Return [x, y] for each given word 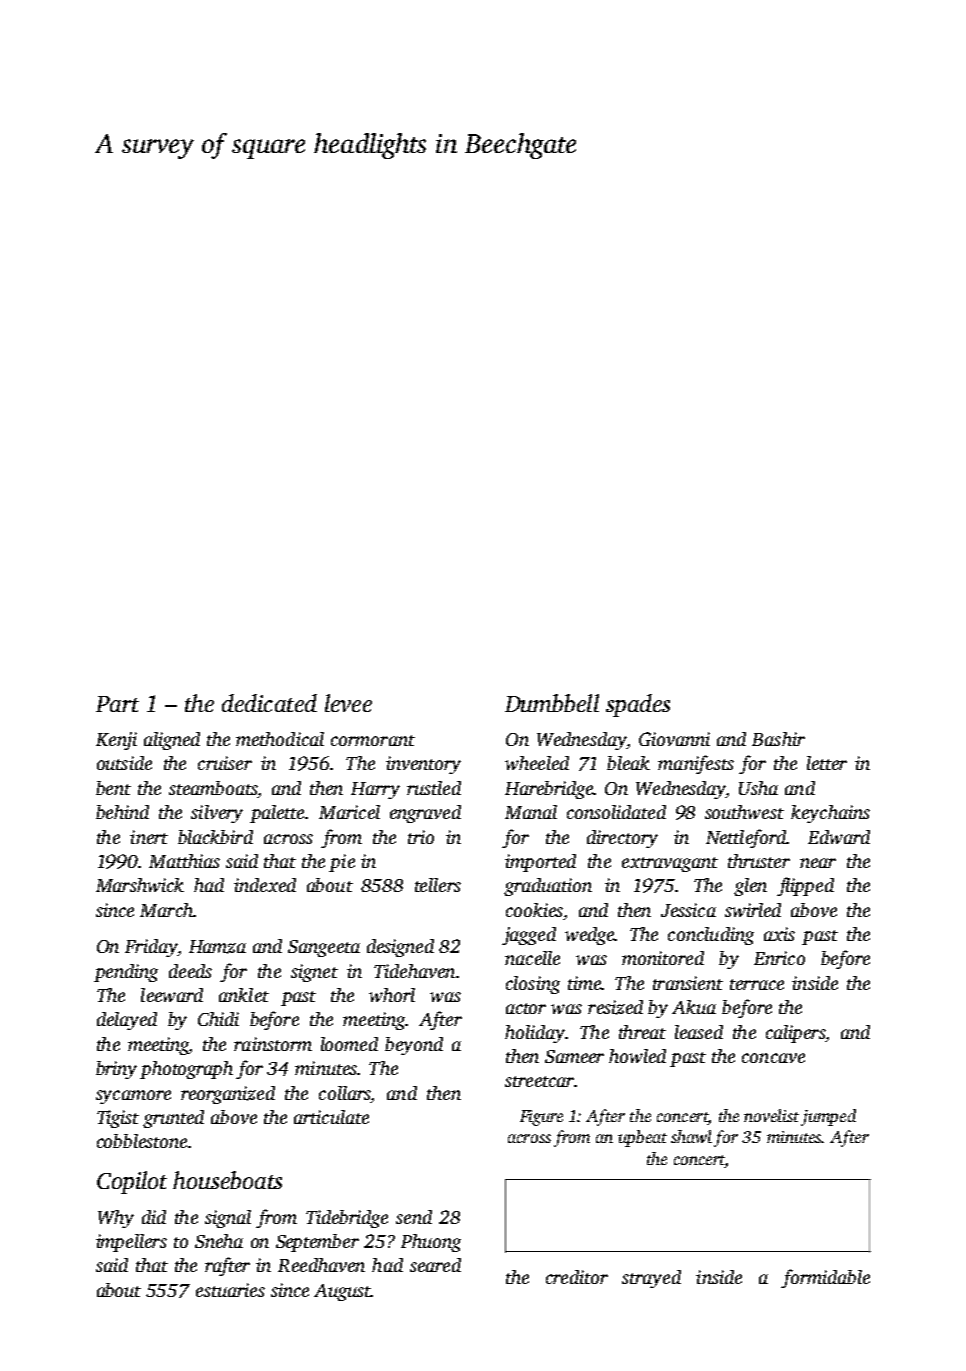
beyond [414, 1046]
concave [773, 1058]
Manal [531, 812]
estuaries [230, 1290]
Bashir [778, 739]
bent [113, 788]
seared [435, 1265]
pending [126, 973]
